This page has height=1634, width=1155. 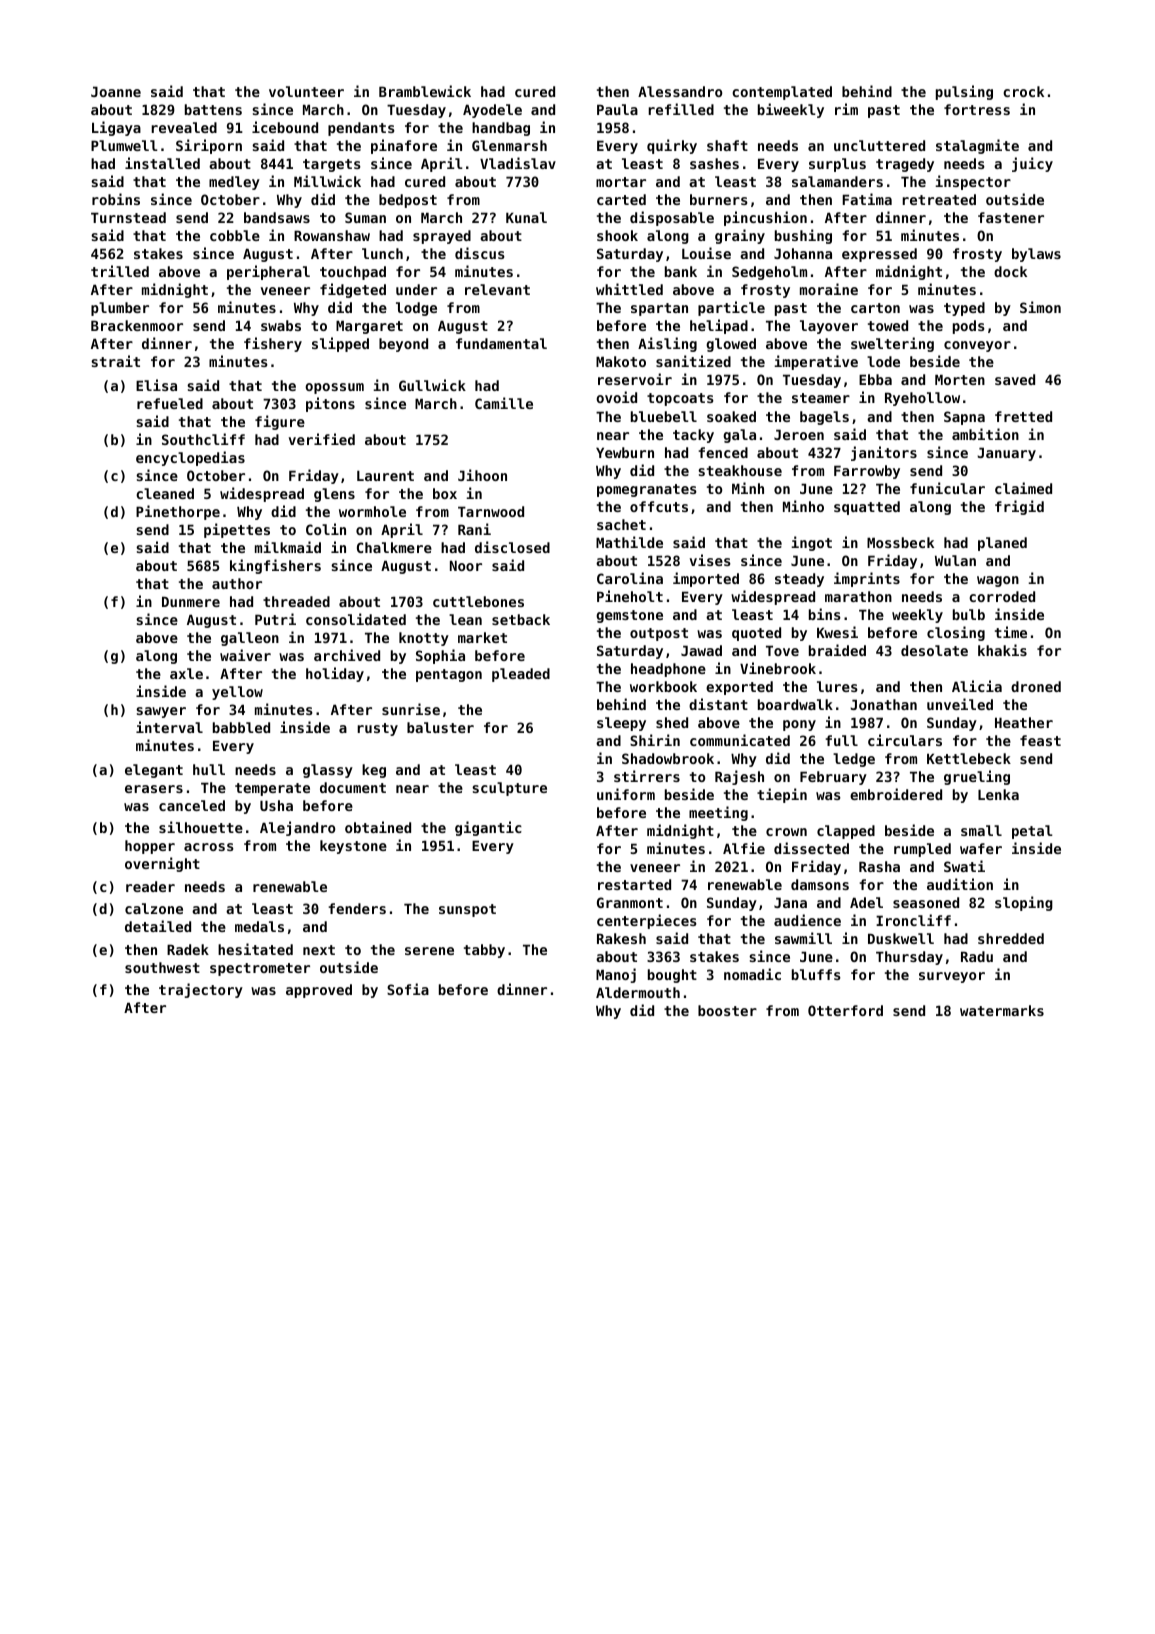 What do you see at coordinates (128, 217) in the page?
I see `Turnstead` at bounding box center [128, 217].
